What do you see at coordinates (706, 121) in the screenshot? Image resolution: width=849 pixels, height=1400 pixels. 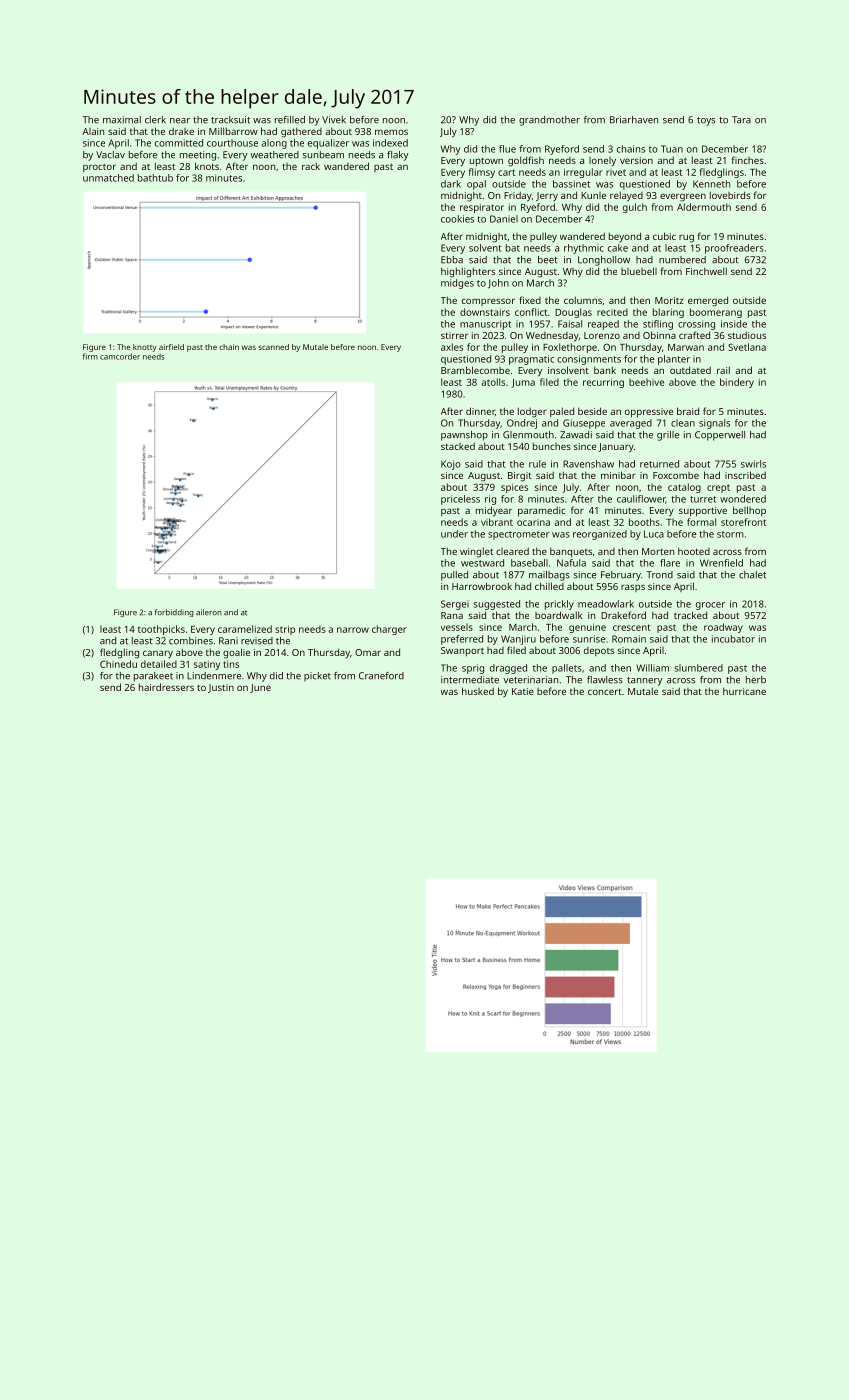 I see `toys` at bounding box center [706, 121].
